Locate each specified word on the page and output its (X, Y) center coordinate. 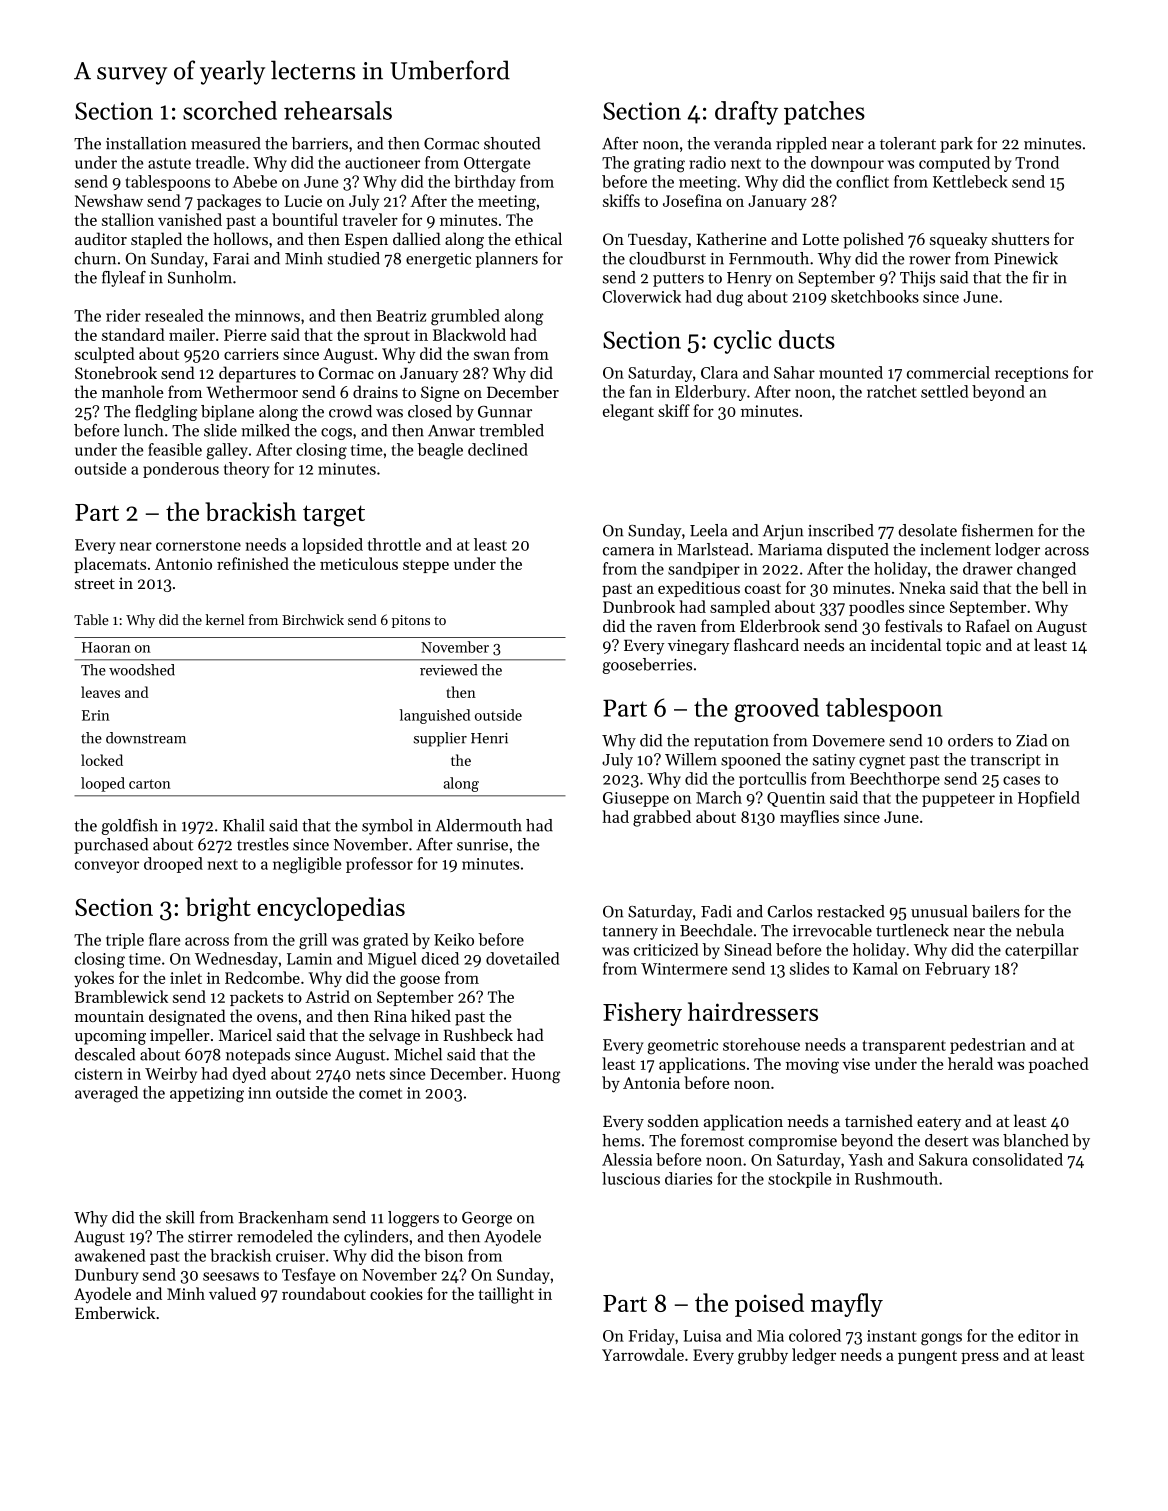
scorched (230, 110)
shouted (512, 143)
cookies (396, 1293)
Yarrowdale (643, 1354)
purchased (111, 846)
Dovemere (848, 741)
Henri (489, 738)
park (956, 145)
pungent (927, 1357)
